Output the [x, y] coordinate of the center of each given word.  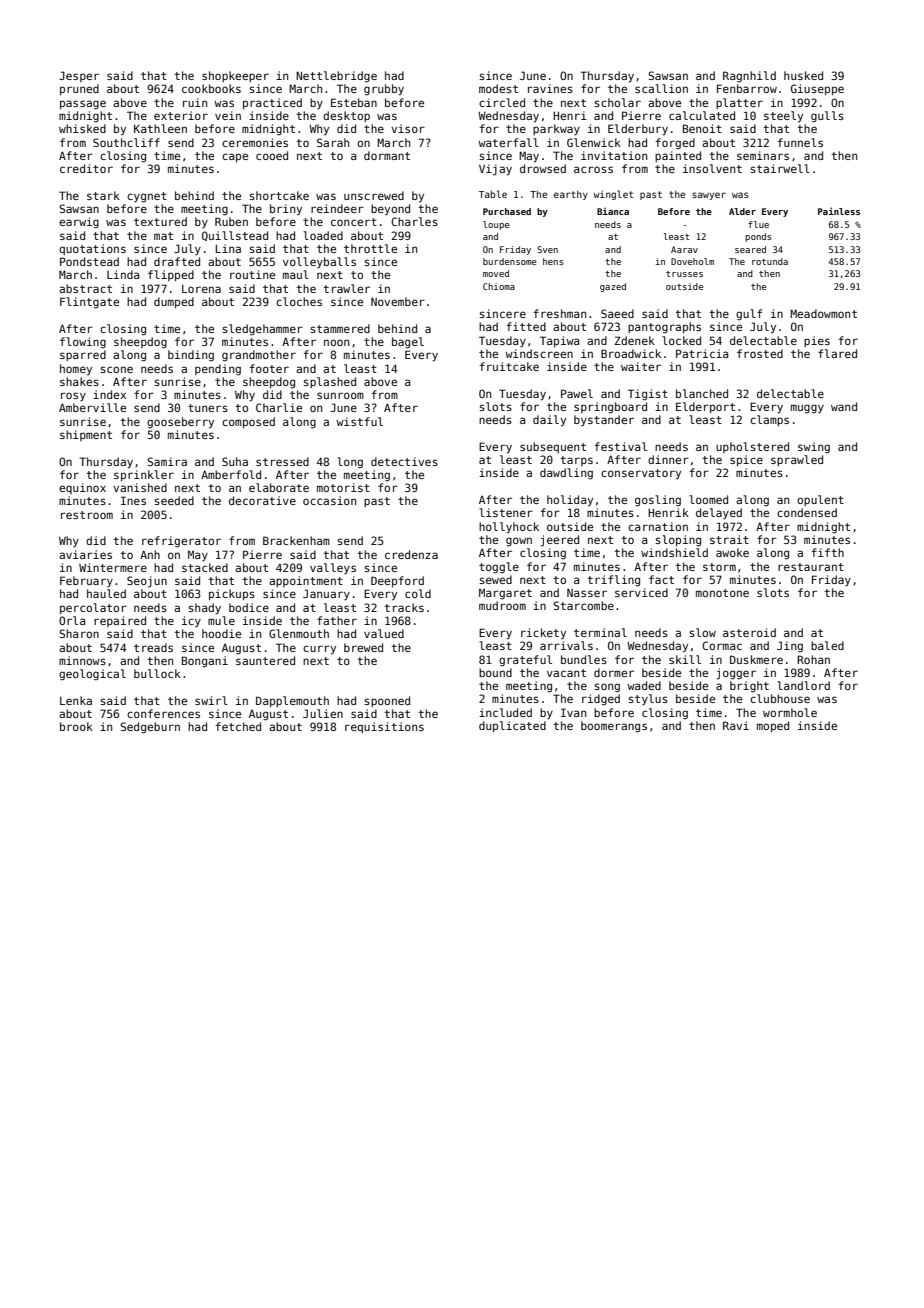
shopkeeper [235, 76]
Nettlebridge [336, 77]
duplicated [512, 726]
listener [506, 512]
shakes [79, 381]
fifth [828, 552]
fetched [238, 726]
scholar [618, 102]
